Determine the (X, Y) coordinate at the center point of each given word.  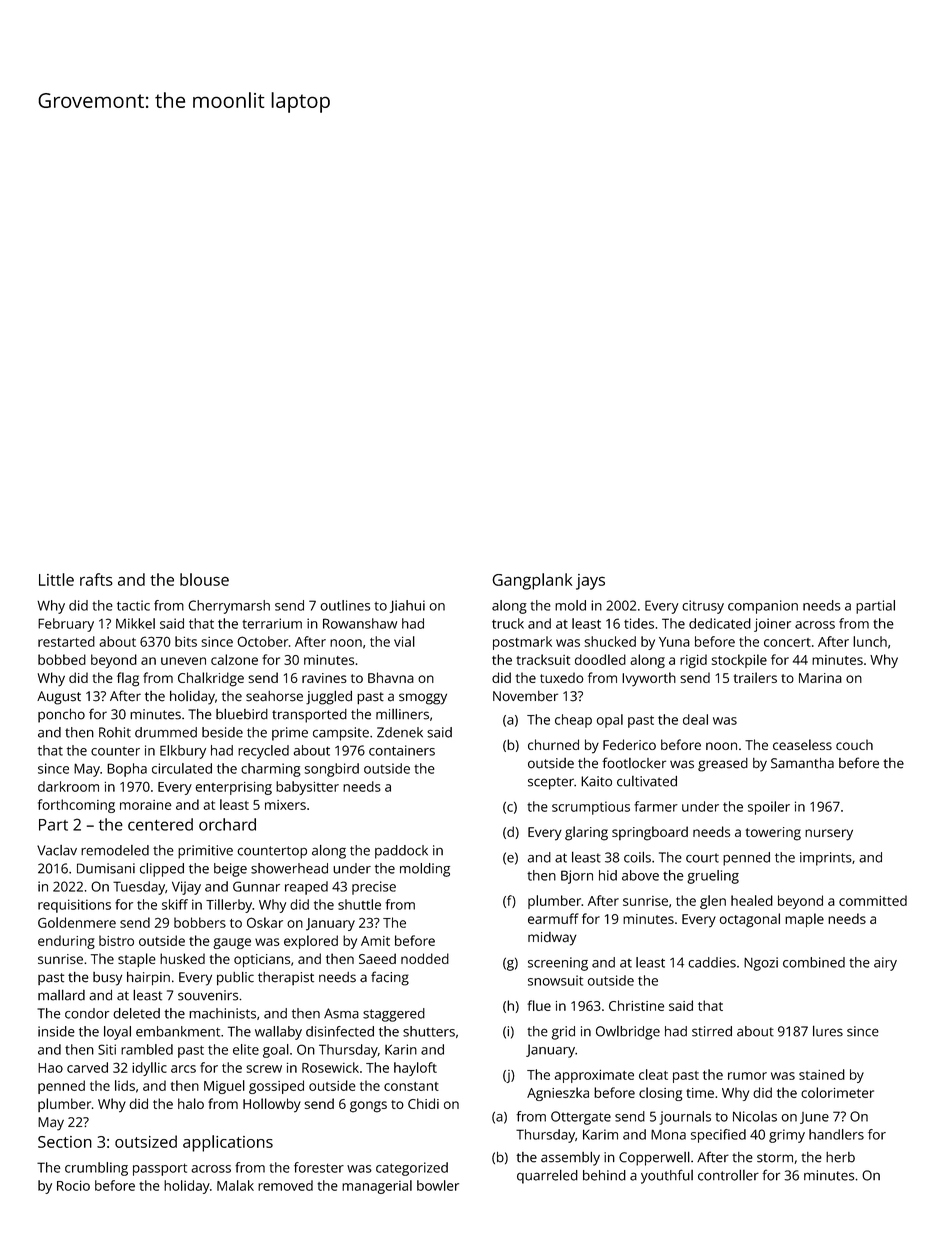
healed (752, 900)
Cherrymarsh (229, 607)
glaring (586, 833)
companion (763, 607)
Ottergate (581, 1118)
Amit (375, 941)
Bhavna (391, 677)
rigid (693, 661)
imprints (826, 859)
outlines (345, 605)
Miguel (224, 1087)
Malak (235, 1185)
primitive (205, 852)
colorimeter (837, 1092)
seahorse (274, 696)
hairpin (148, 978)
